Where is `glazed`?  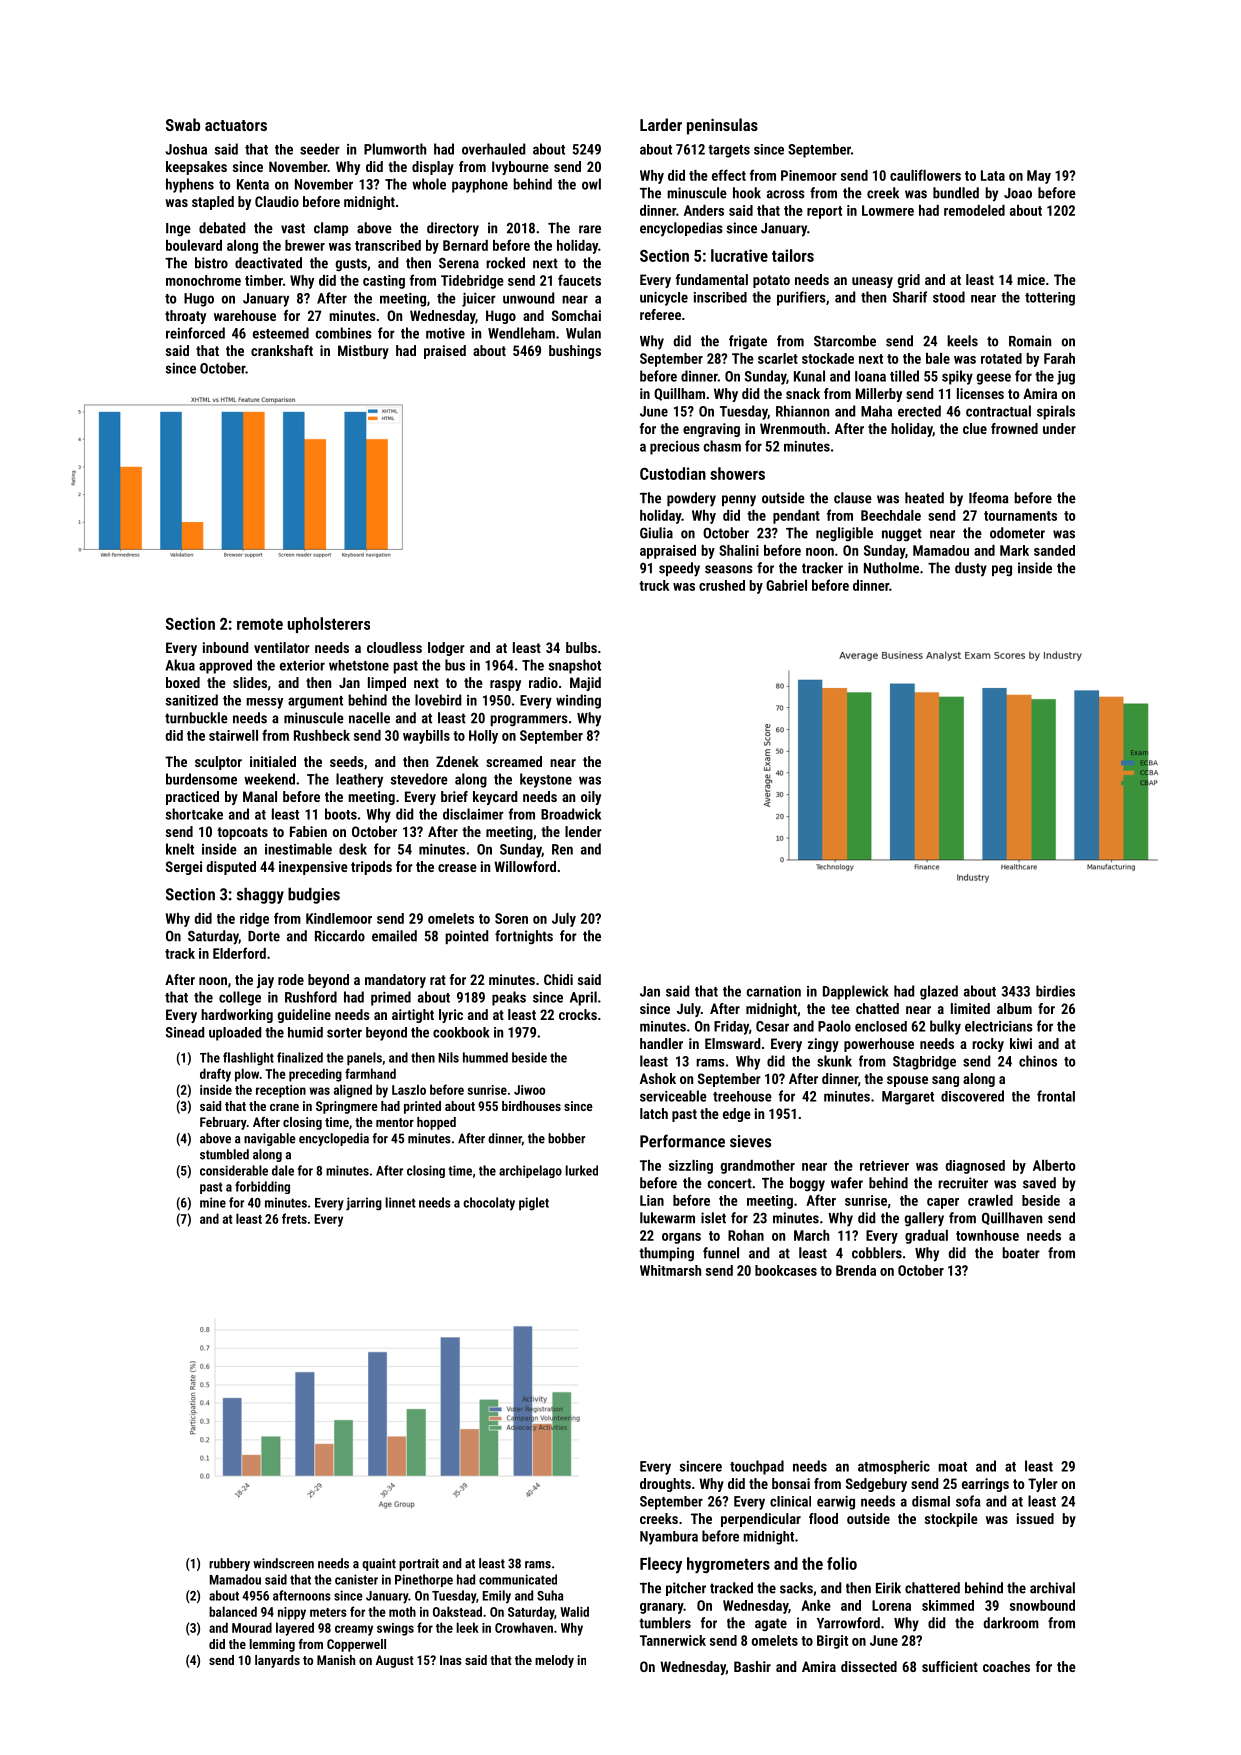 glazed is located at coordinates (939, 992).
